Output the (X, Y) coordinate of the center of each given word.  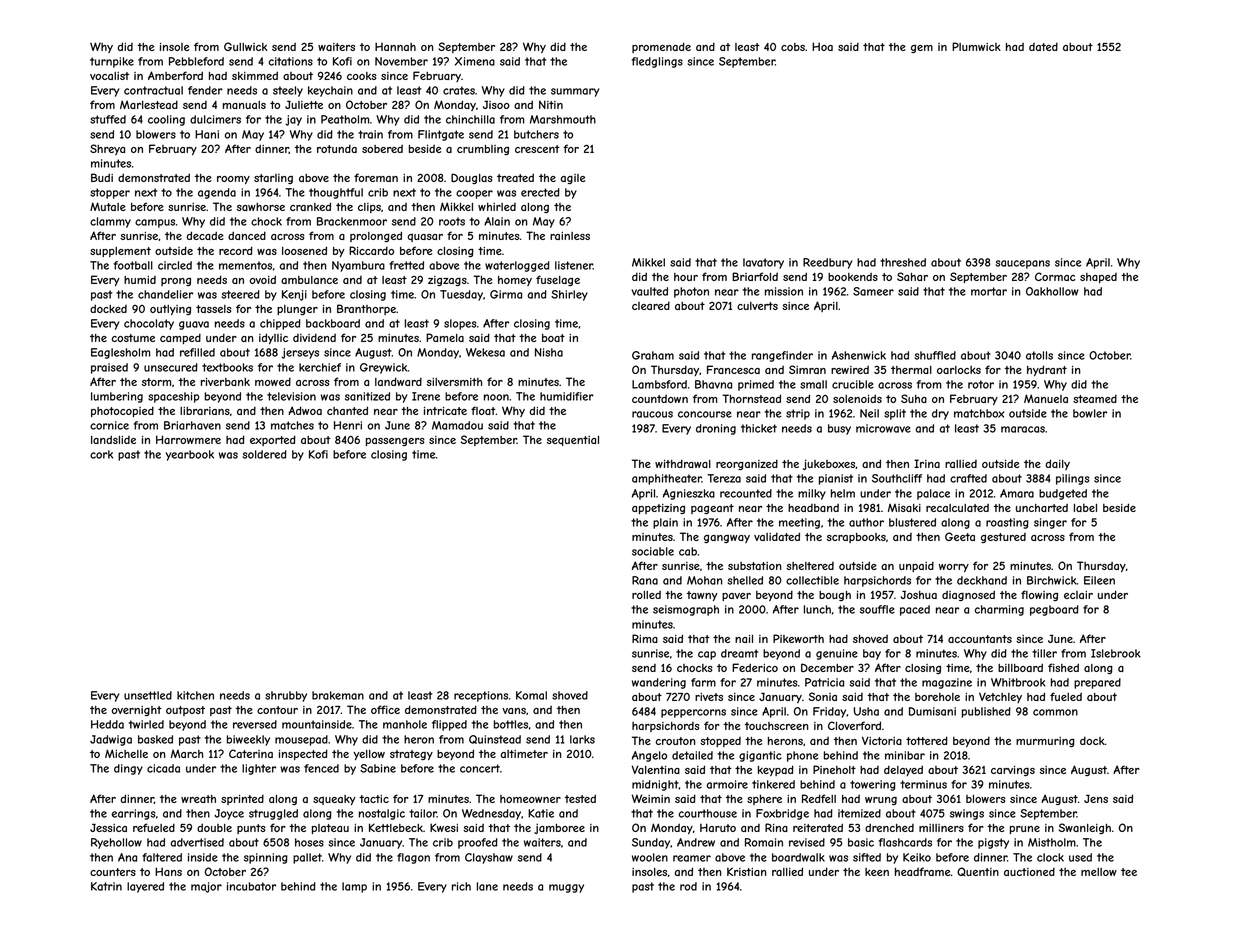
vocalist (109, 76)
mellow (1099, 872)
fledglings (657, 62)
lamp (354, 887)
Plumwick (976, 46)
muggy (566, 888)
